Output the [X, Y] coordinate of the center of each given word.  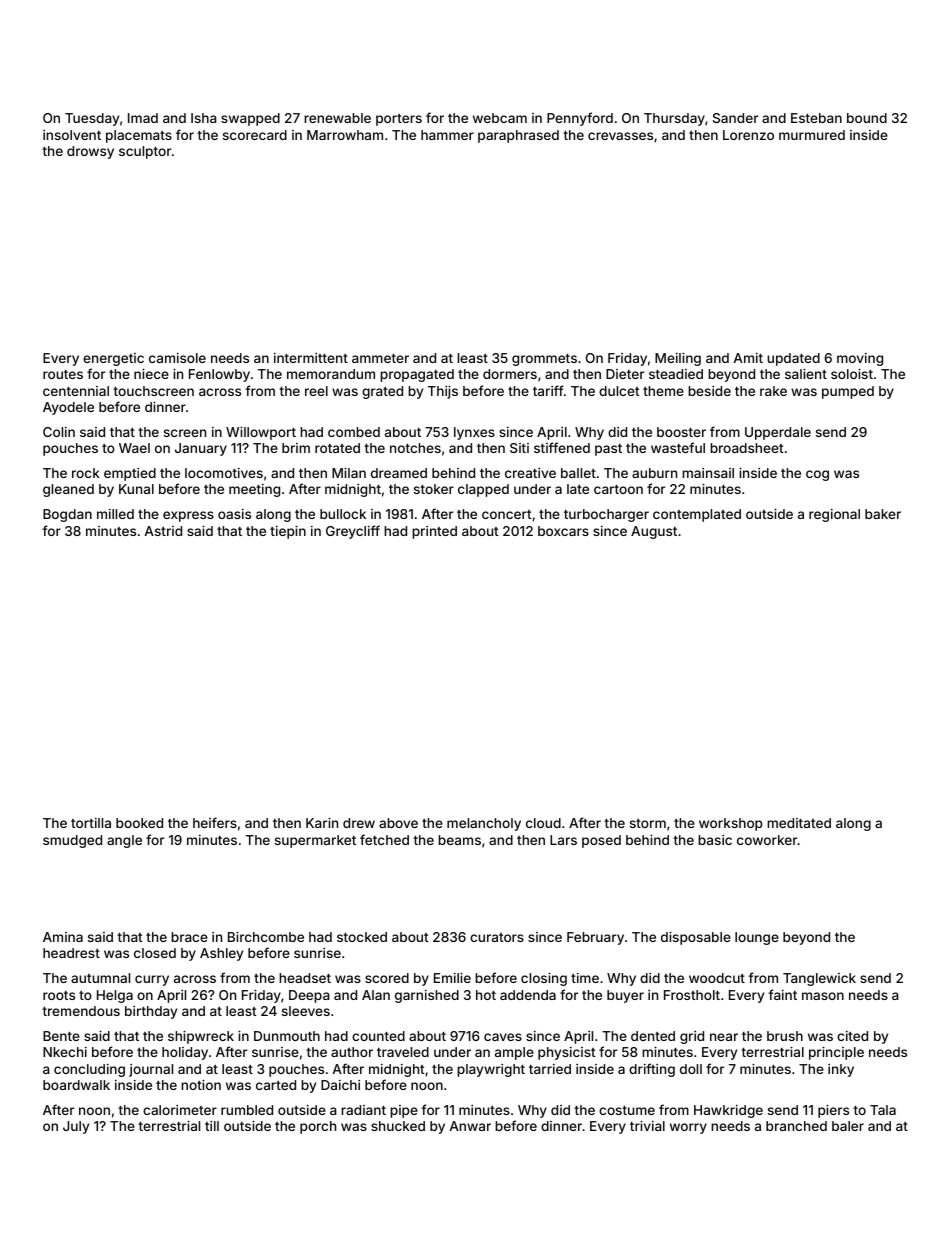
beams [459, 840]
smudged [72, 841]
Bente [61, 1036]
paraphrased [518, 136]
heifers [215, 822]
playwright [491, 1070]
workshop [731, 824]
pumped [848, 392]
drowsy [90, 152]
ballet [578, 473]
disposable [696, 938]
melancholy [484, 824]
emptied [130, 474]
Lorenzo [748, 135]
